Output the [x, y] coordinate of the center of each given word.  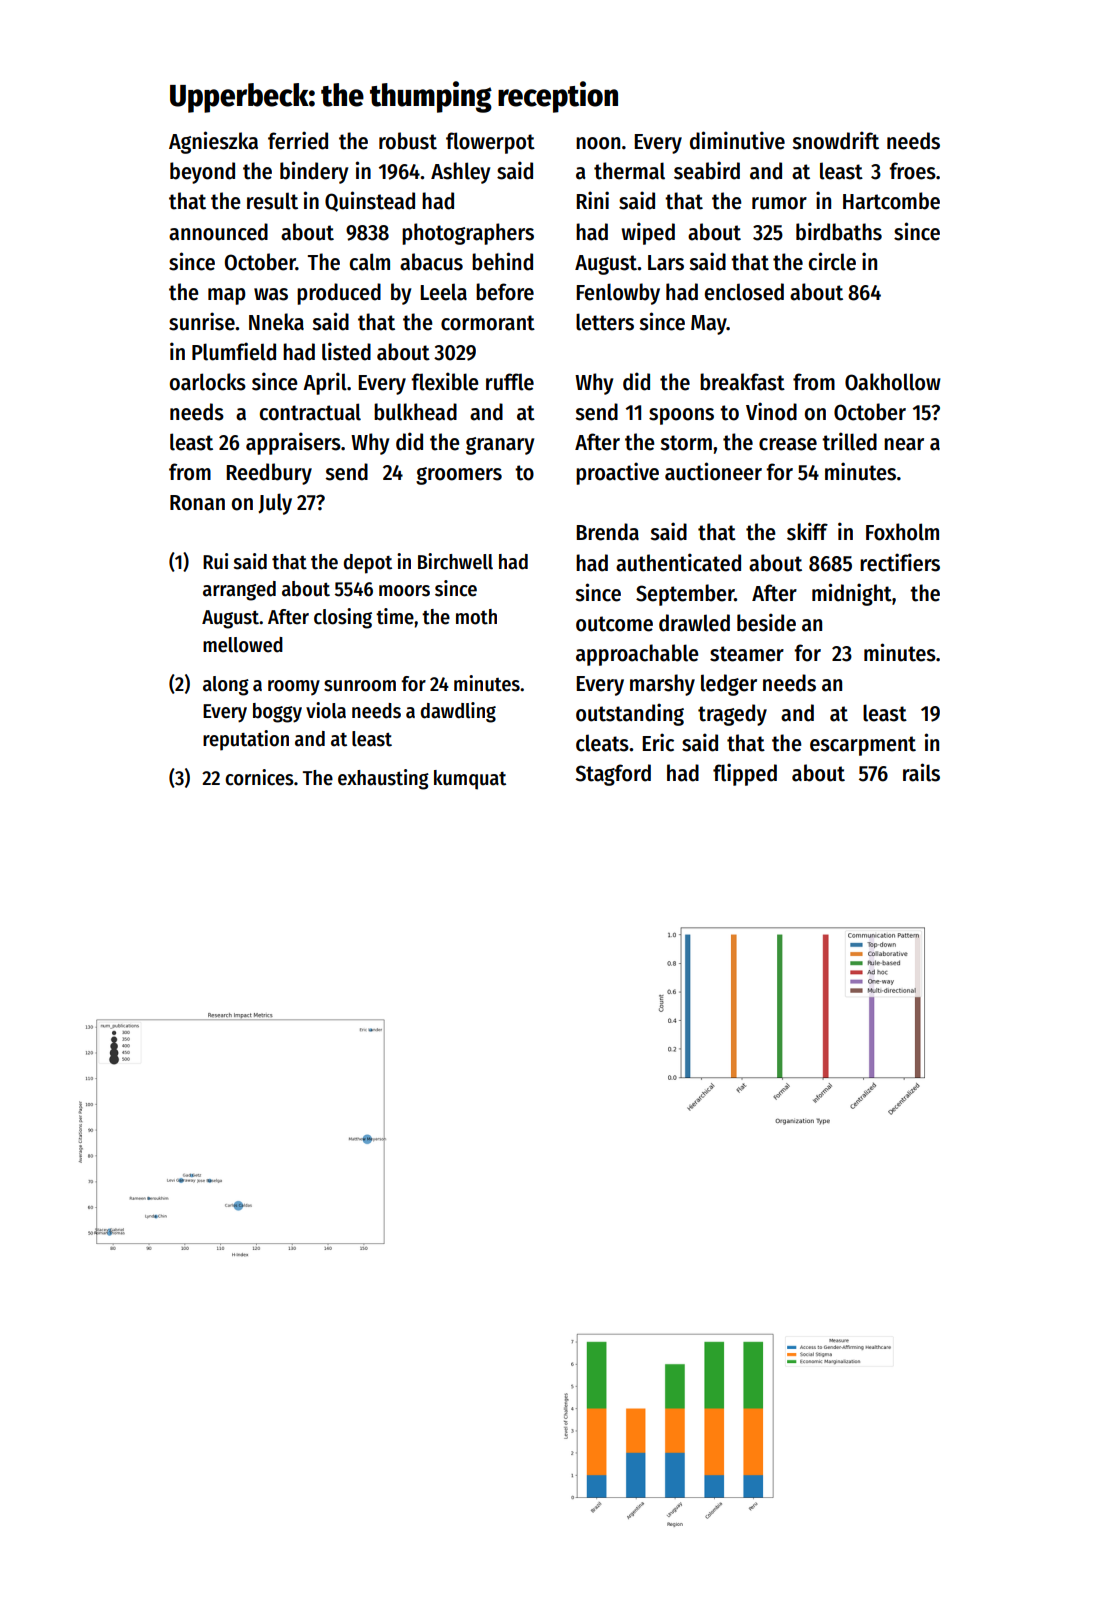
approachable [637, 655]
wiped [648, 233]
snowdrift [835, 140]
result [272, 201]
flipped [745, 774]
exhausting [383, 779]
